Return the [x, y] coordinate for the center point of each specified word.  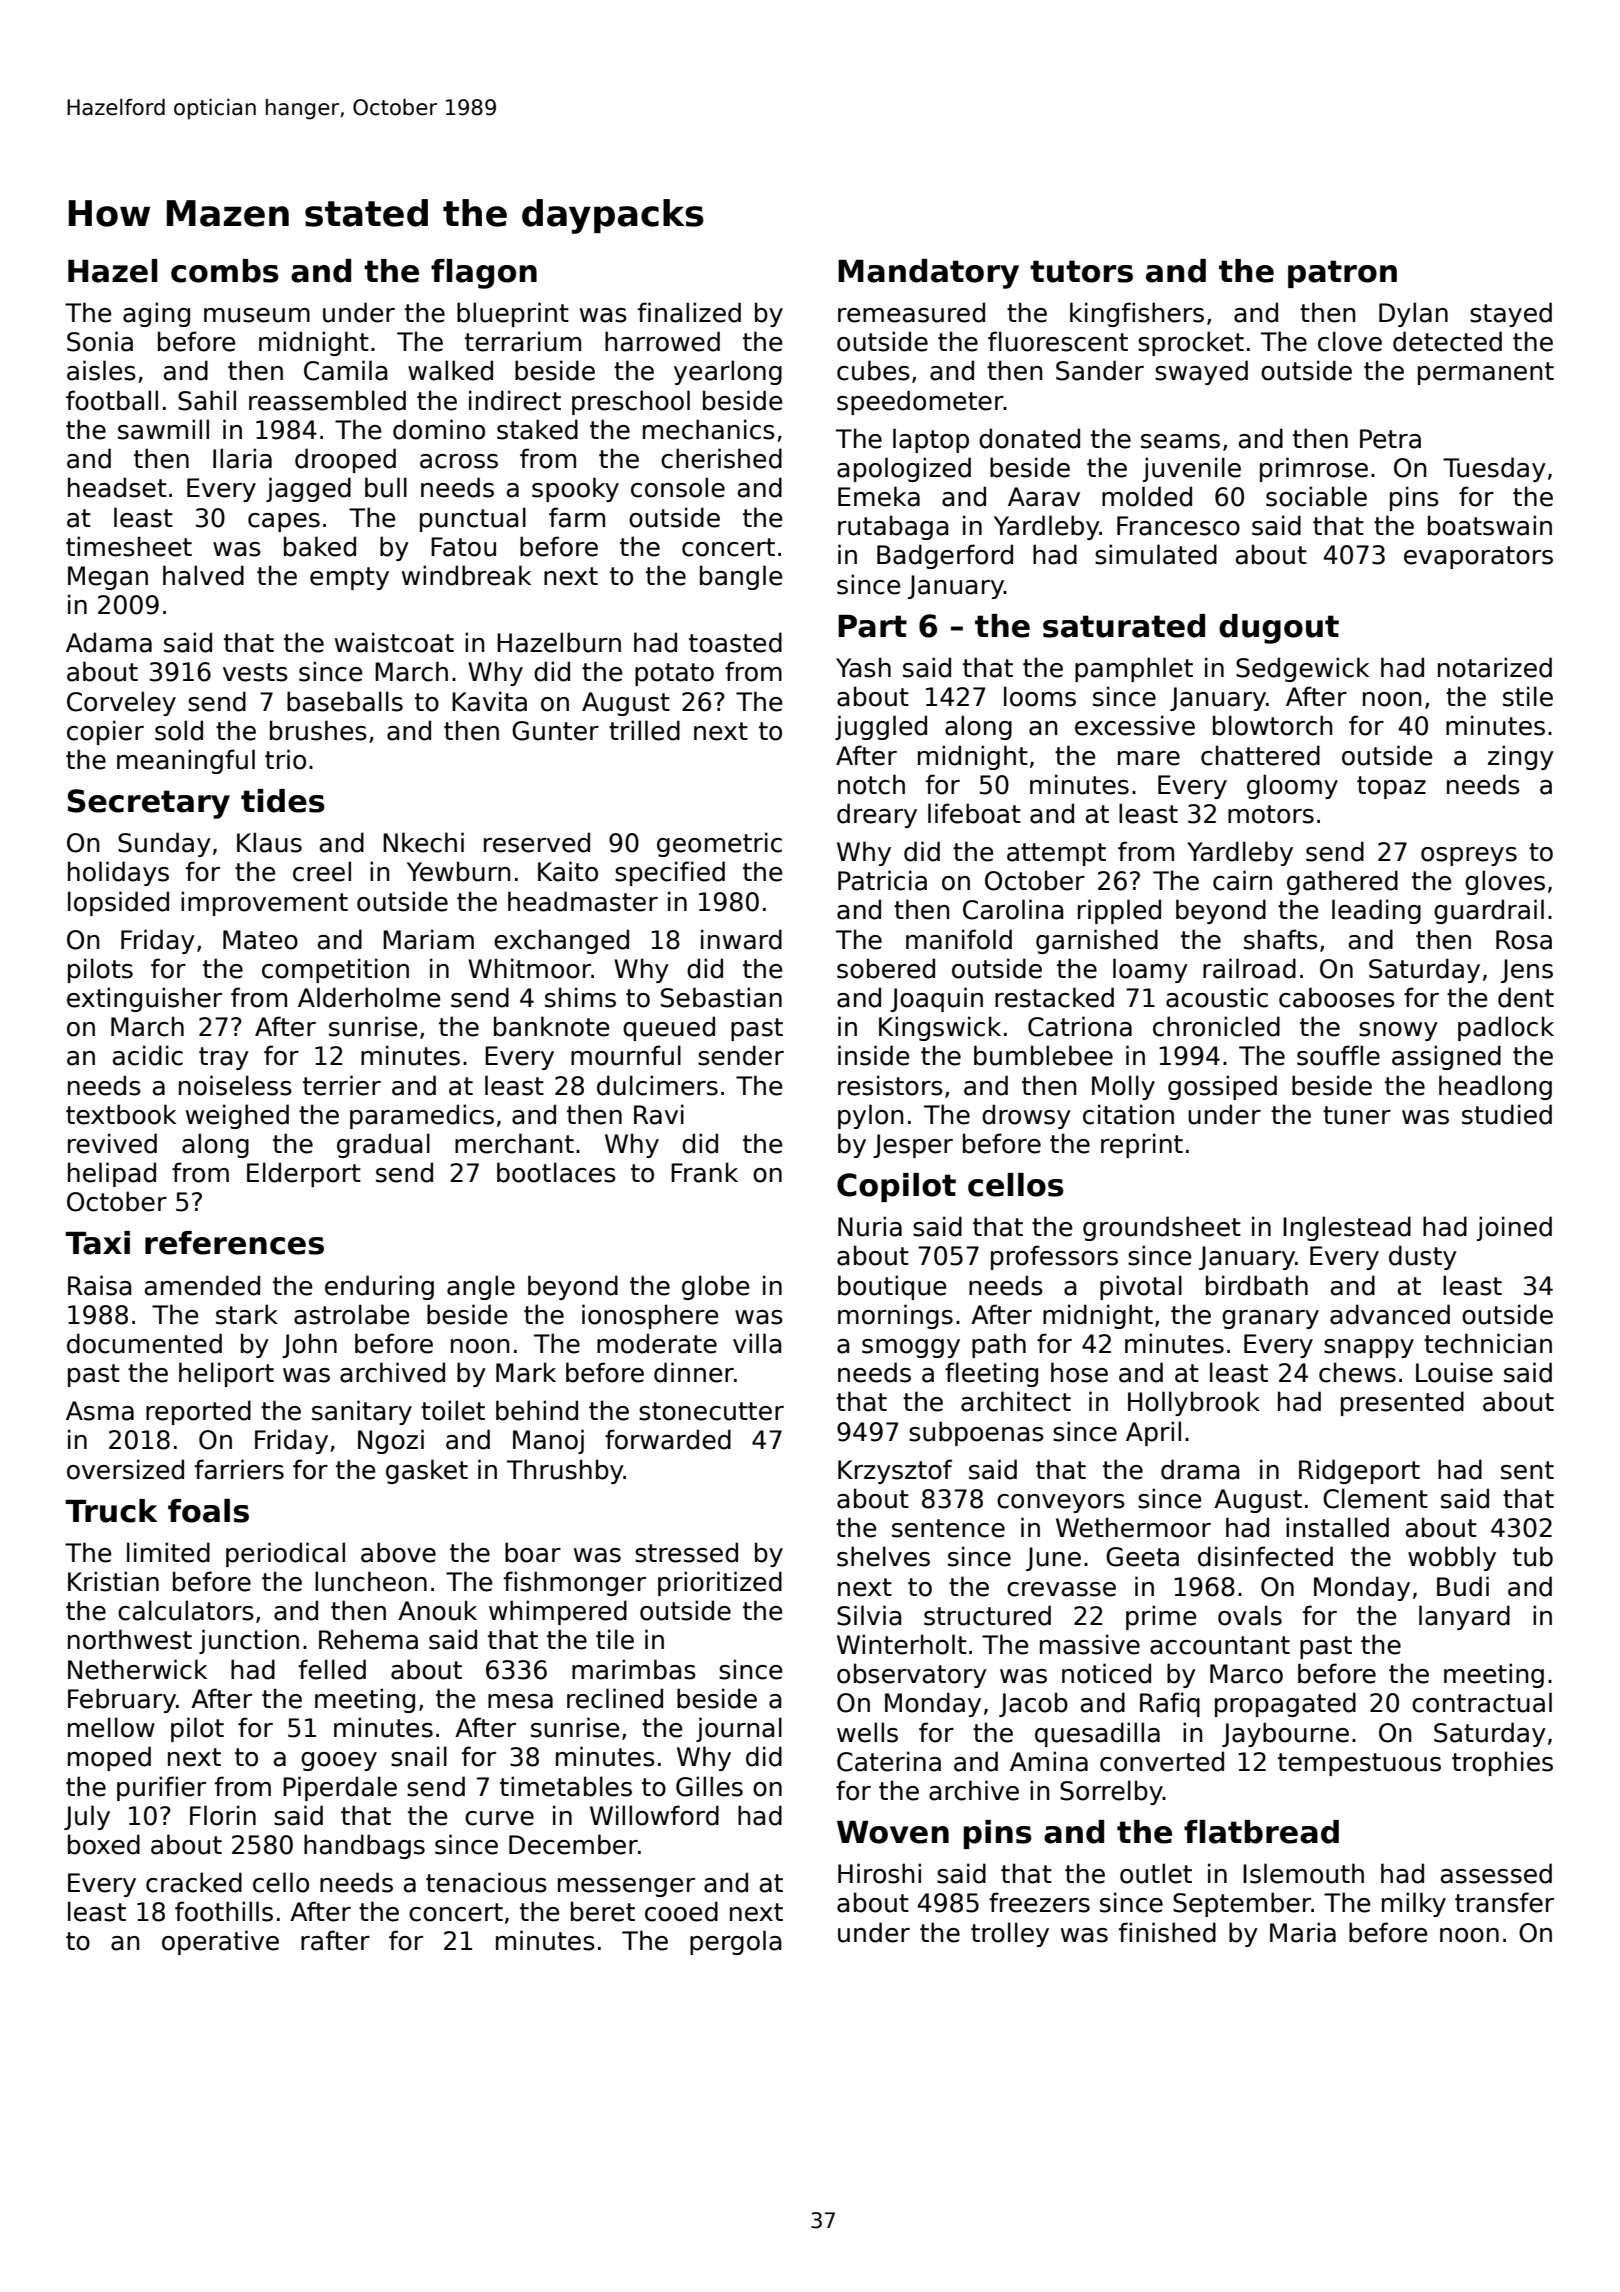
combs [225, 271]
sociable [1316, 496]
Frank [704, 1172]
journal [739, 1729]
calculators [186, 1610]
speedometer [920, 402]
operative [220, 1942]
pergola [735, 1942]
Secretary [149, 804]
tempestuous [1359, 1764]
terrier [342, 1085]
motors [1271, 814]
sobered [886, 968]
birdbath [1257, 1285]
